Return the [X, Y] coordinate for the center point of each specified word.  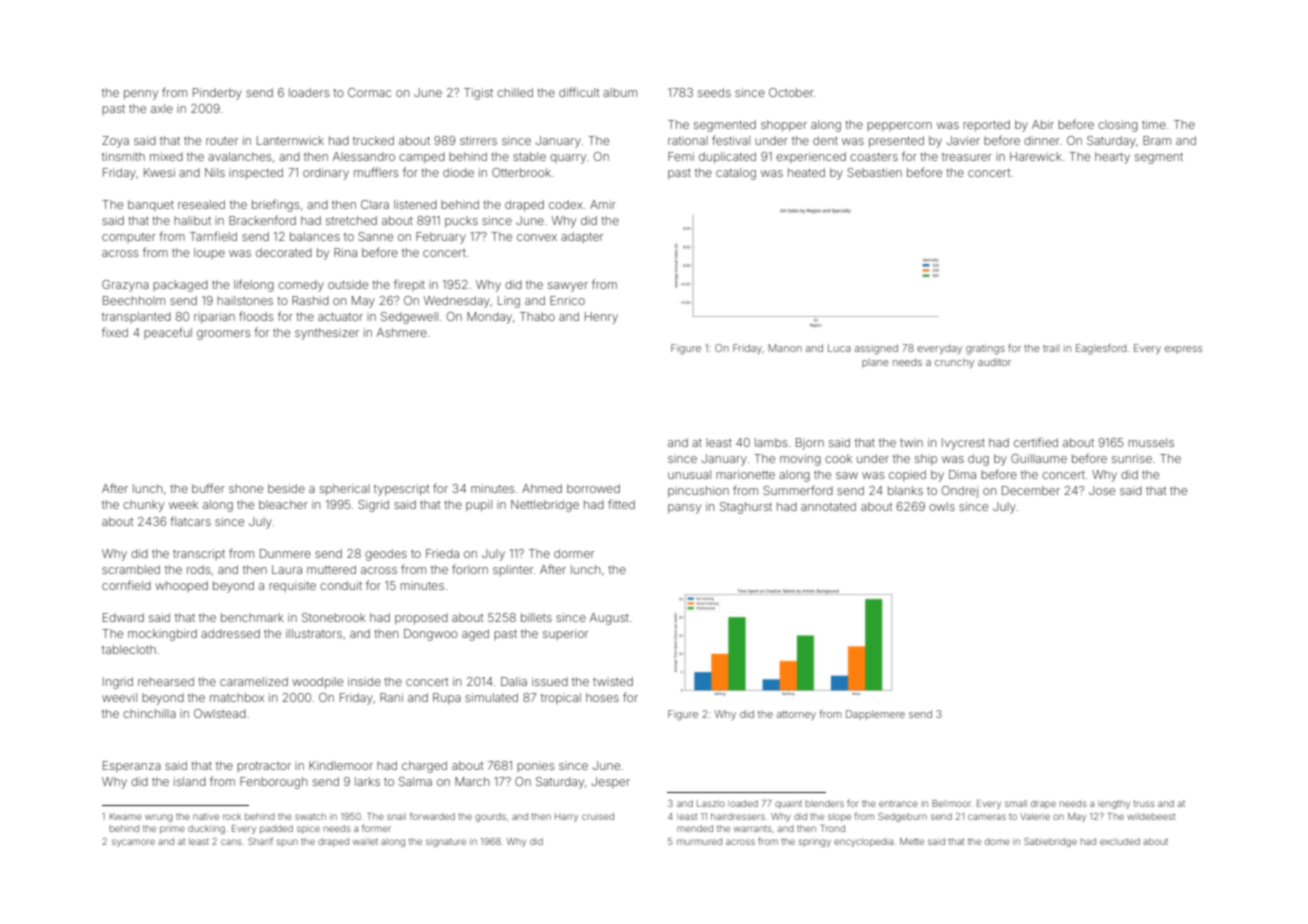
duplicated [727, 158]
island [190, 781]
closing [1118, 126]
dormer [574, 553]
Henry [601, 318]
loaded [743, 803]
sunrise [1132, 458]
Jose [1102, 490]
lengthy [1114, 804]
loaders [309, 92]
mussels [1151, 442]
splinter [513, 570]
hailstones [245, 300]
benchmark [252, 617]
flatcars [190, 521]
